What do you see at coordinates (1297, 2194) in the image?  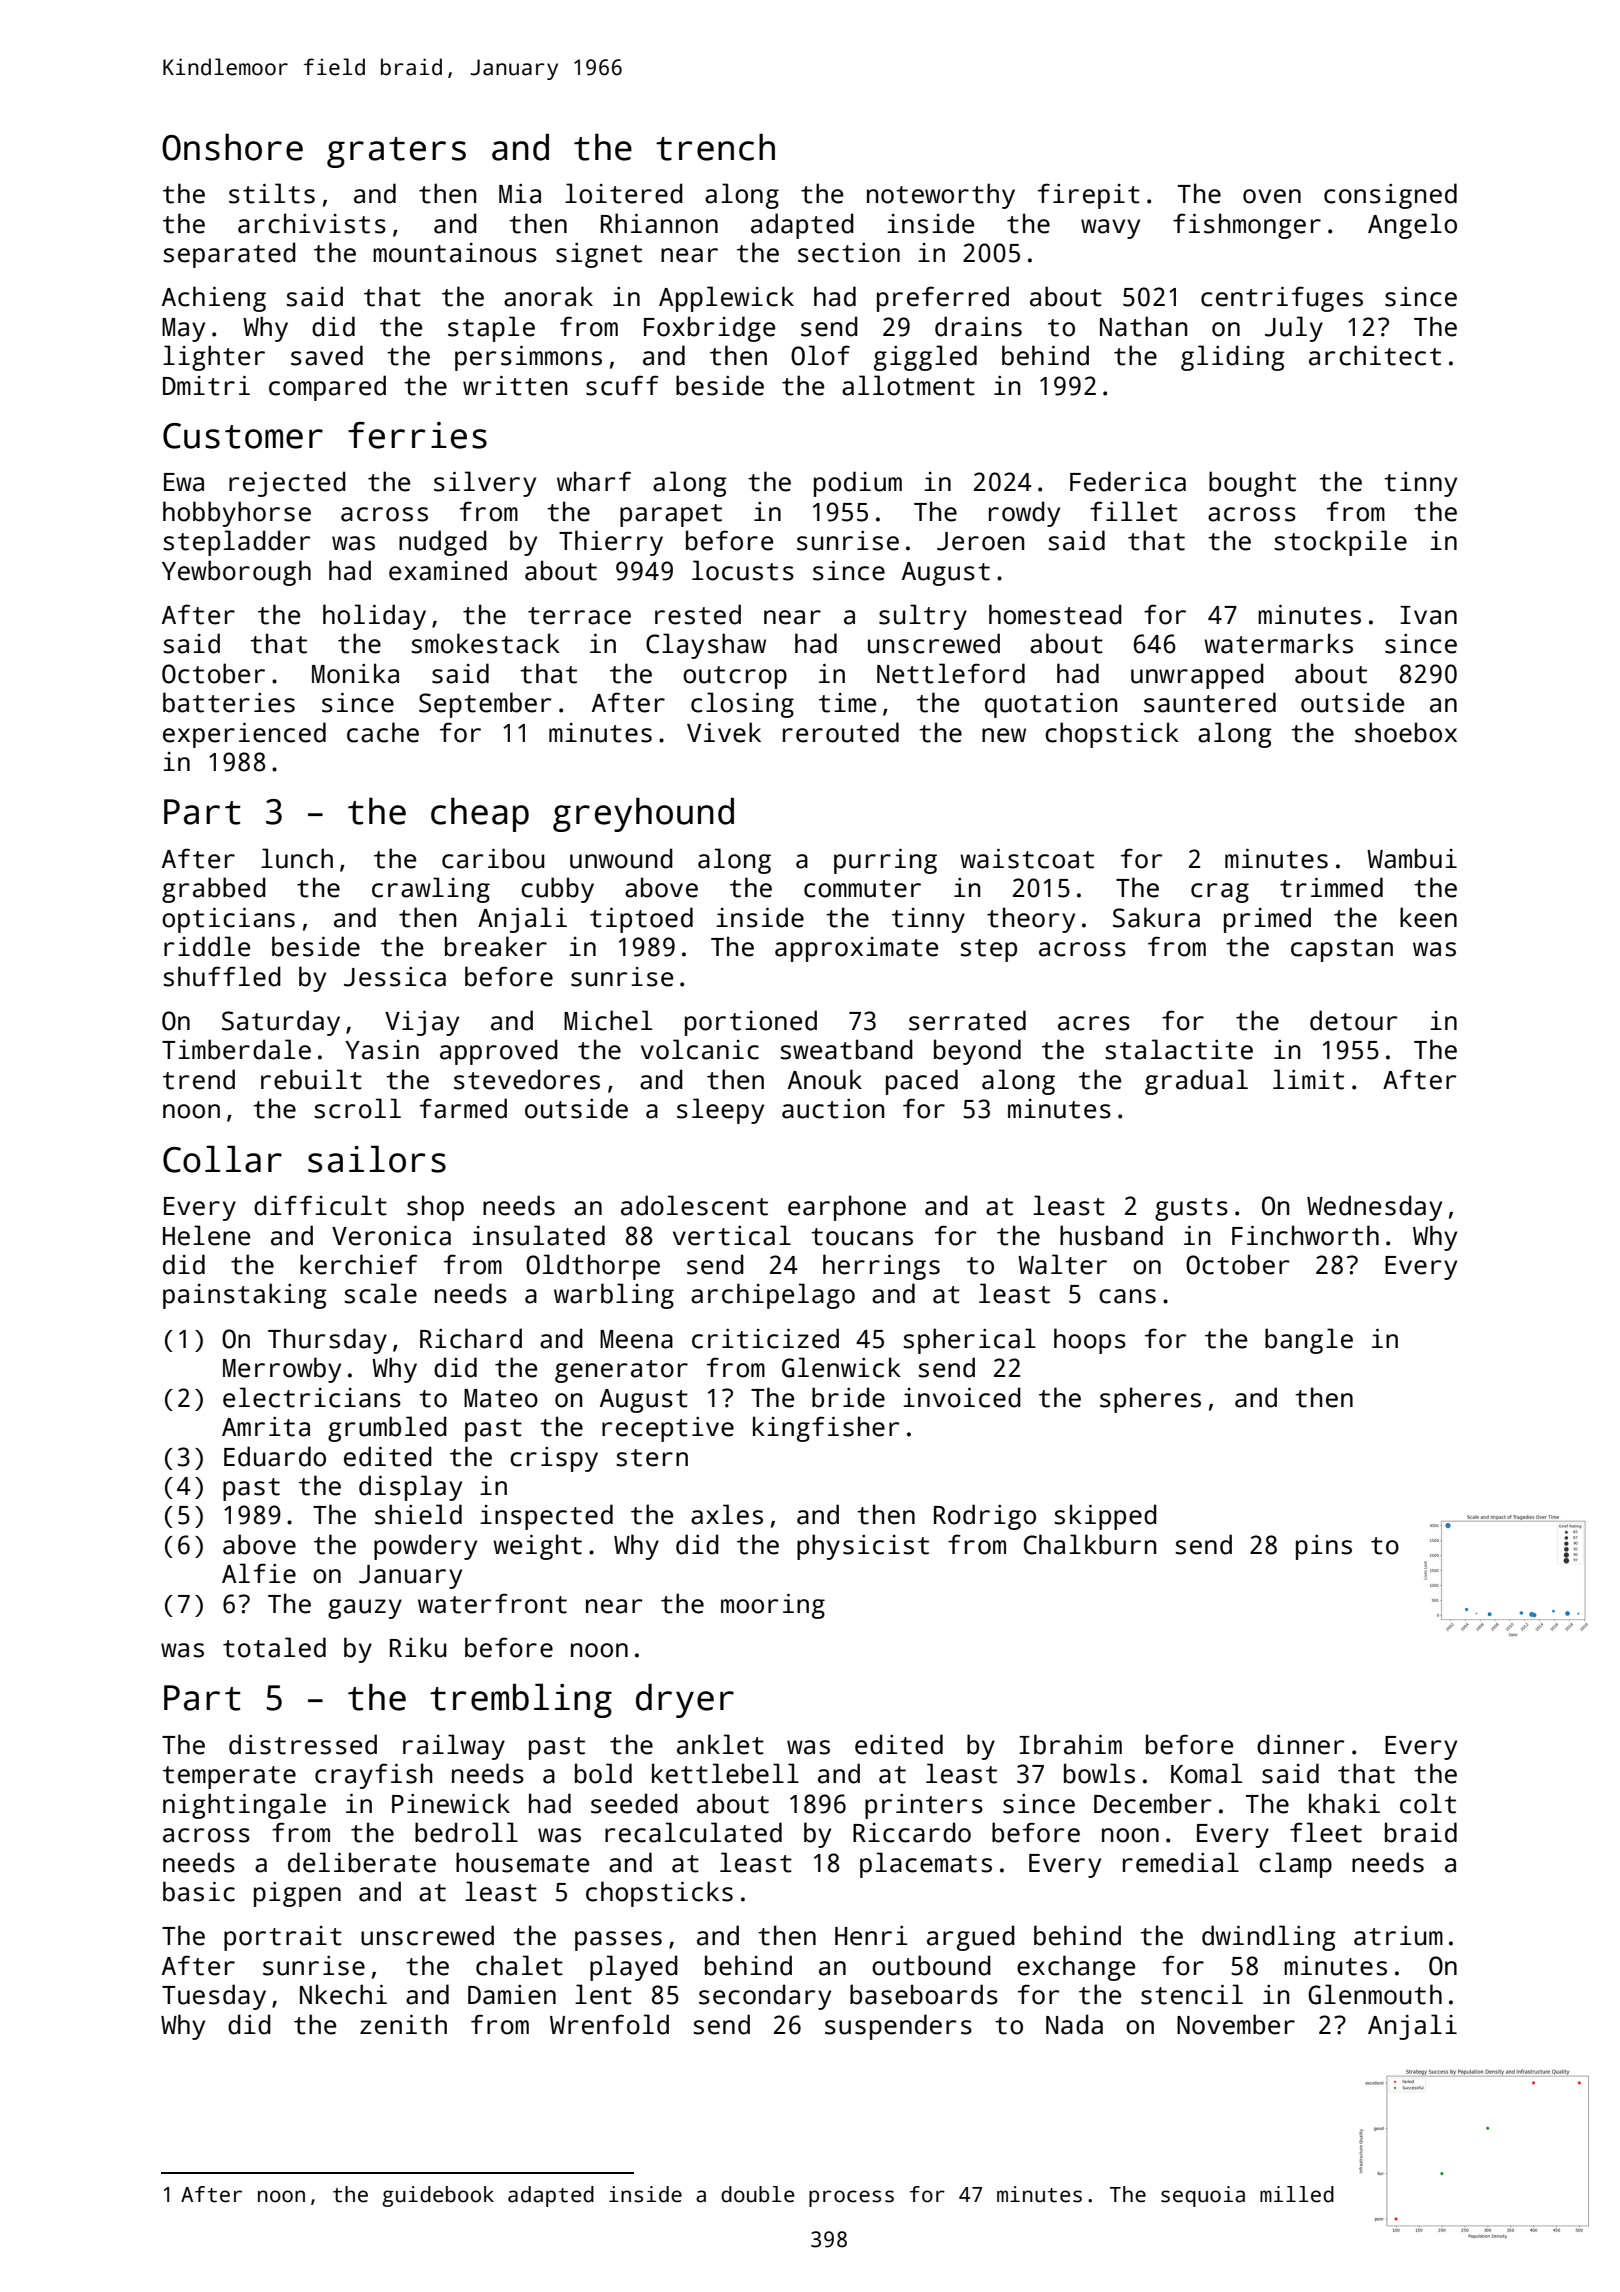 I see `milled` at bounding box center [1297, 2194].
